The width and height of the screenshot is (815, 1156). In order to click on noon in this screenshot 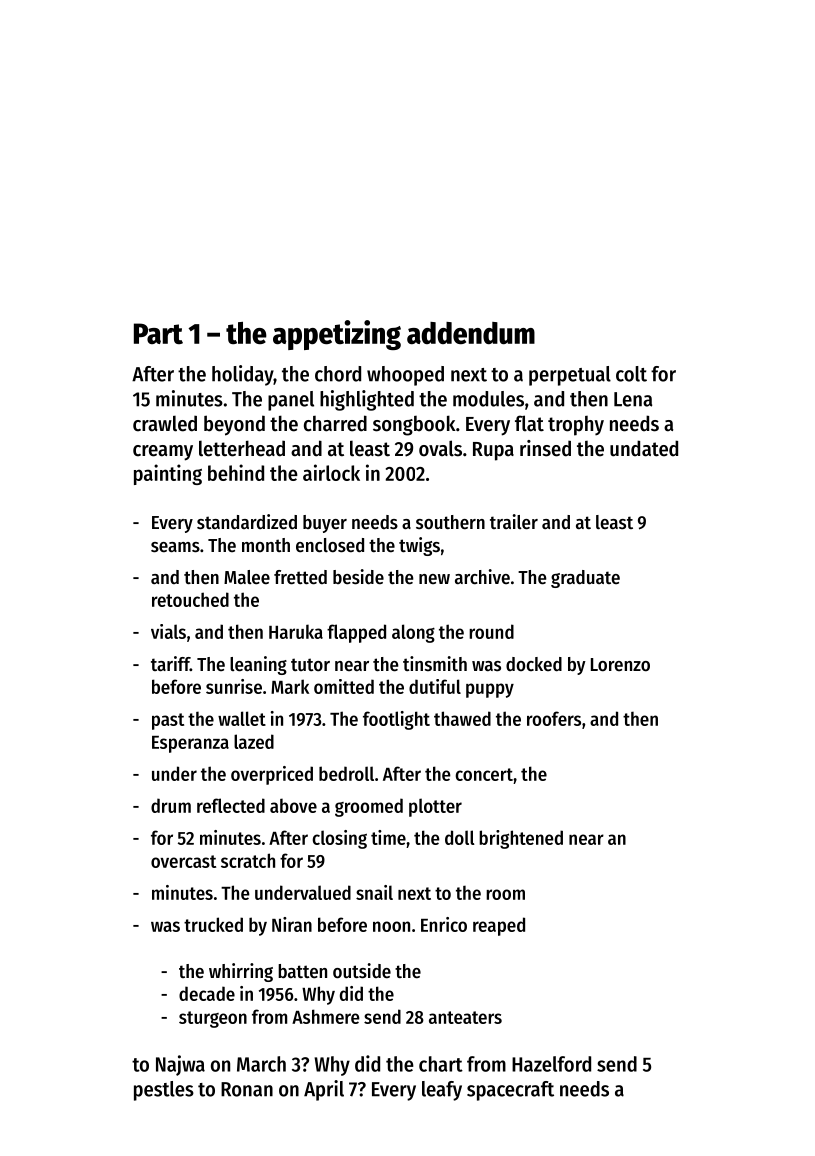, I will do `click(391, 926)`.
